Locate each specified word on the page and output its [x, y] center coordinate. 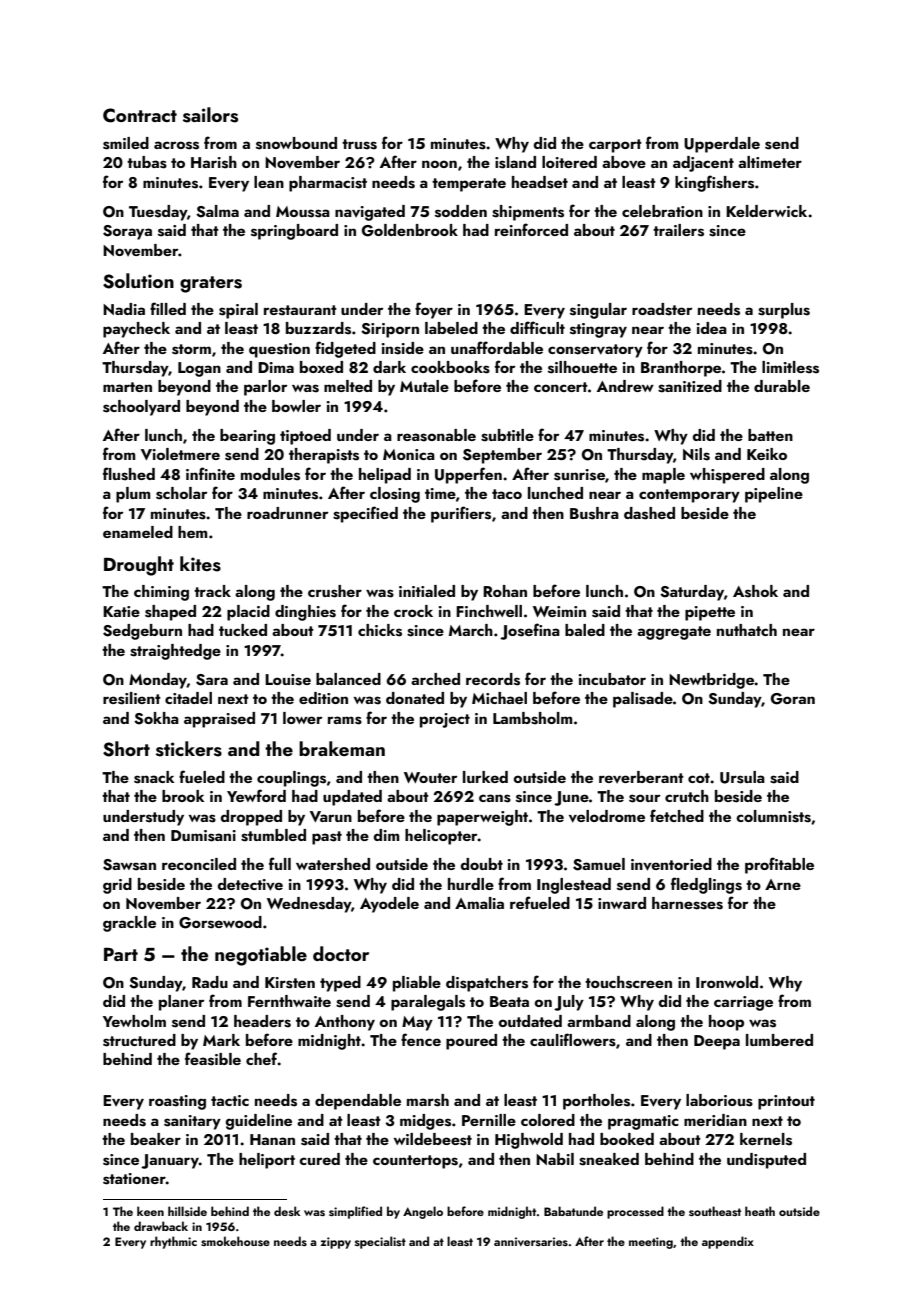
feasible [213, 1059]
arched [435, 679]
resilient [132, 698]
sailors [210, 115]
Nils [696, 454]
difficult [537, 327]
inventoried [671, 864]
